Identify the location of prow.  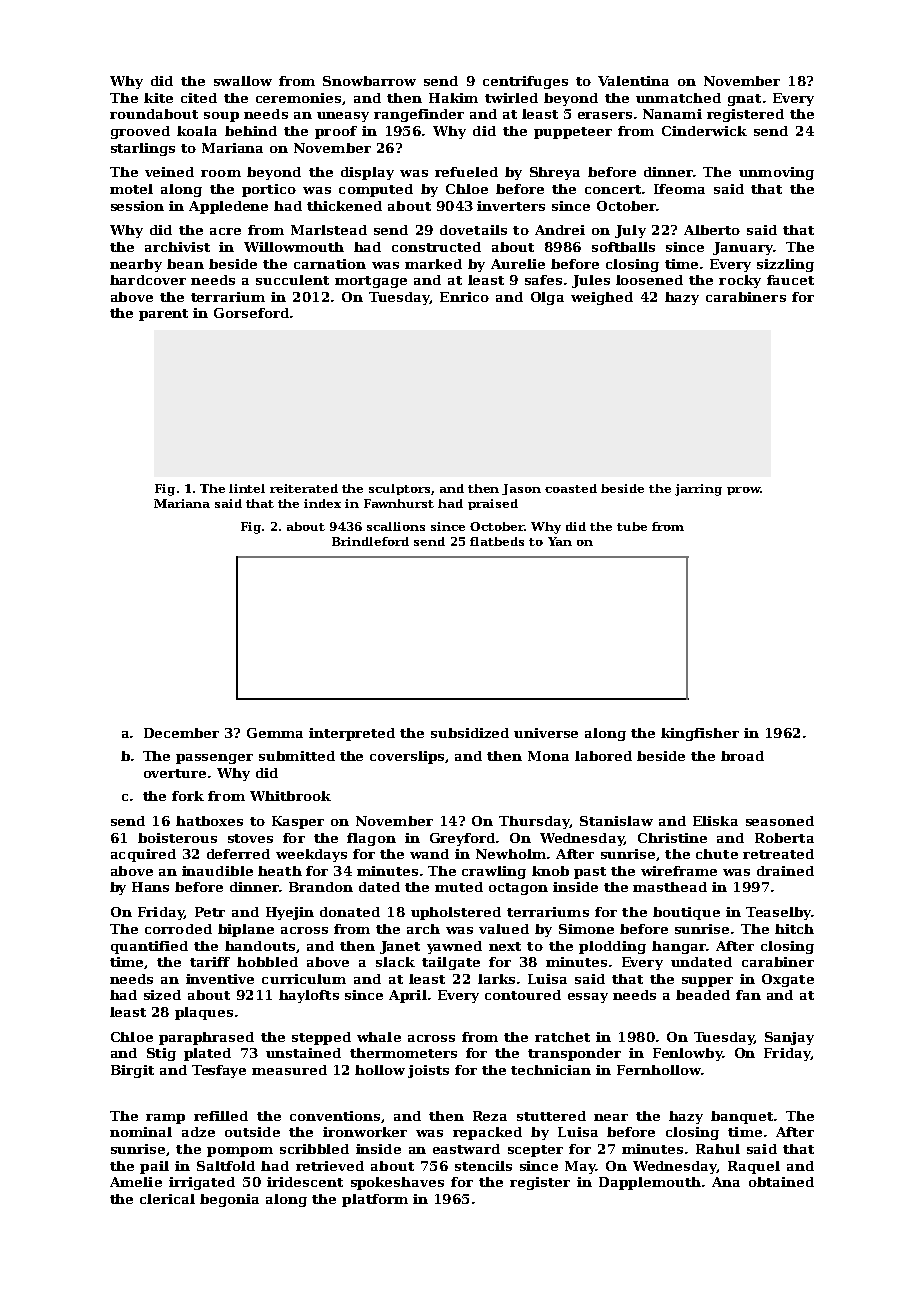
(743, 491).
